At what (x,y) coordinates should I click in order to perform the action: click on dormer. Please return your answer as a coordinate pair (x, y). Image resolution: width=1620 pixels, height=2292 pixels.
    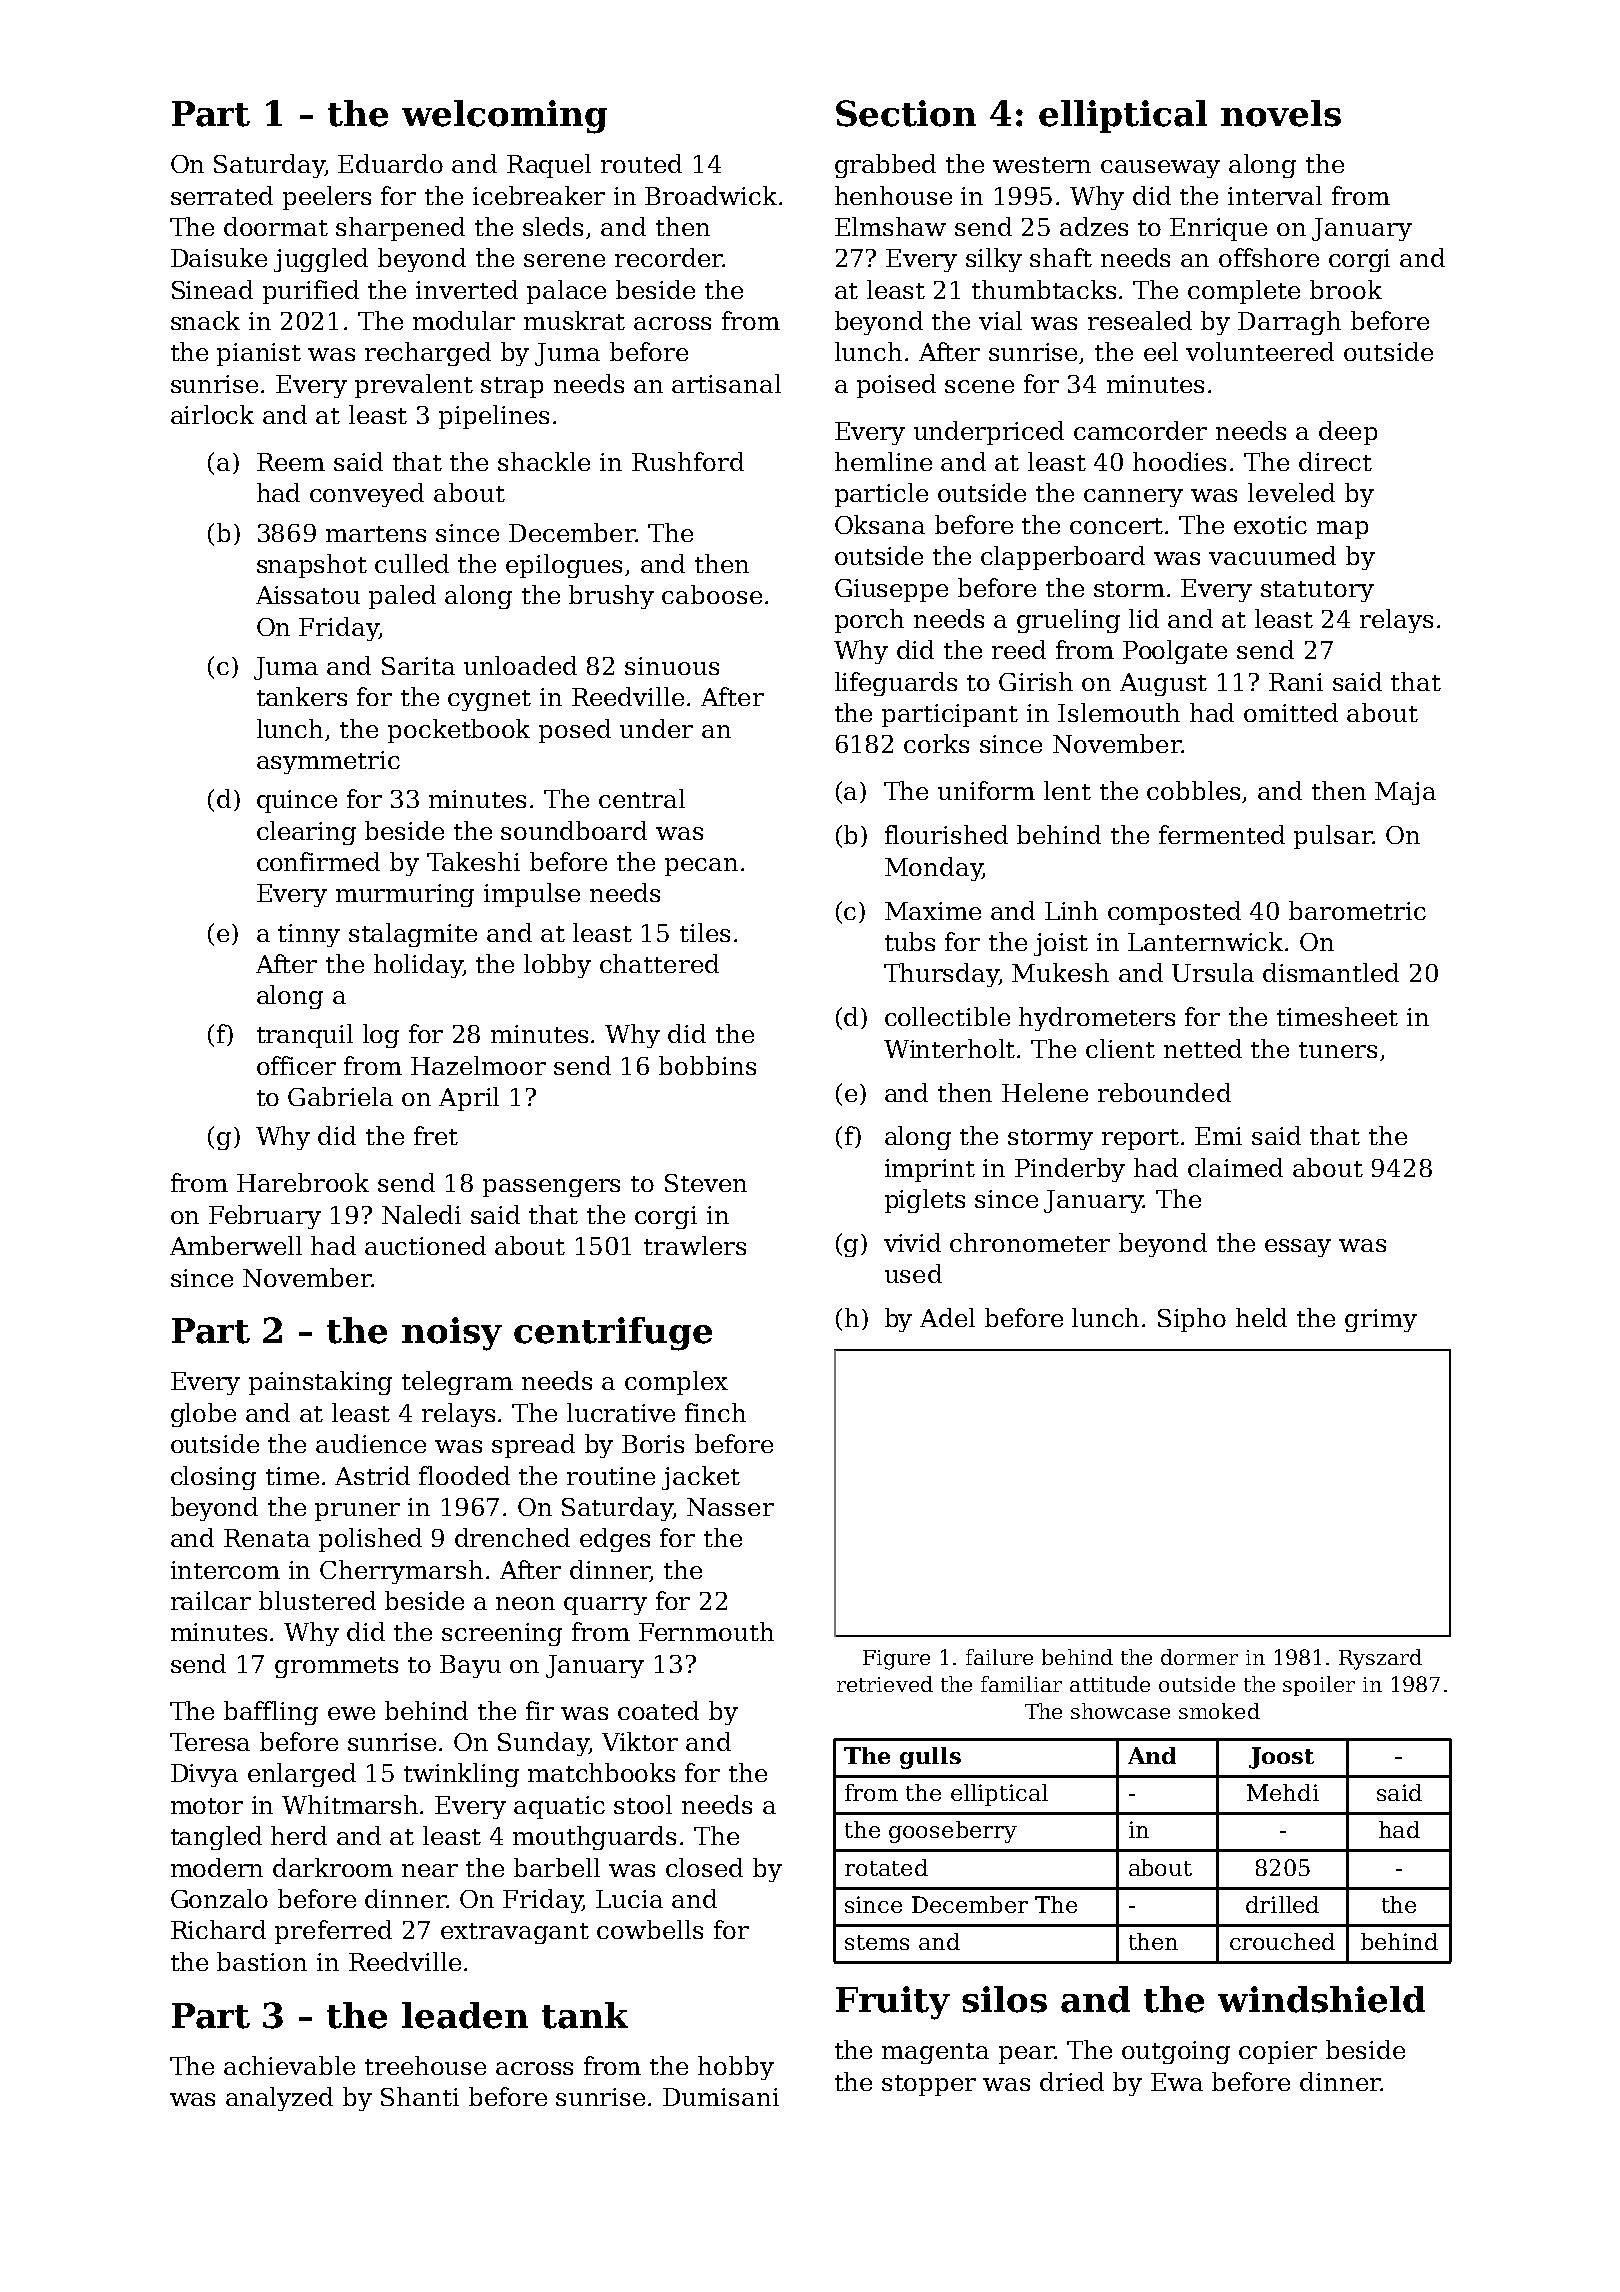
    Looking at the image, I should click on (1199, 1657).
